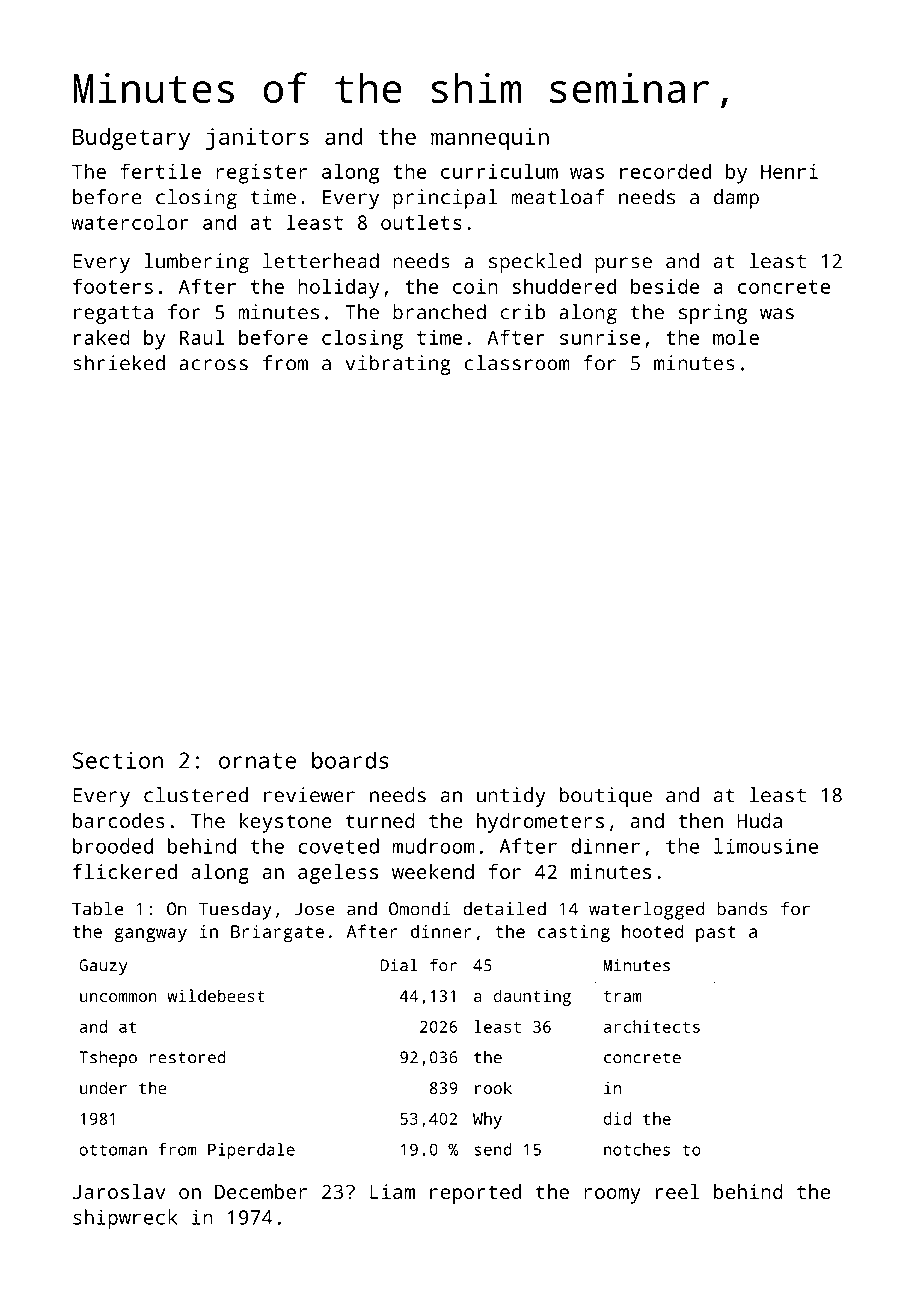  What do you see at coordinates (713, 314) in the page?
I see `spring` at bounding box center [713, 314].
